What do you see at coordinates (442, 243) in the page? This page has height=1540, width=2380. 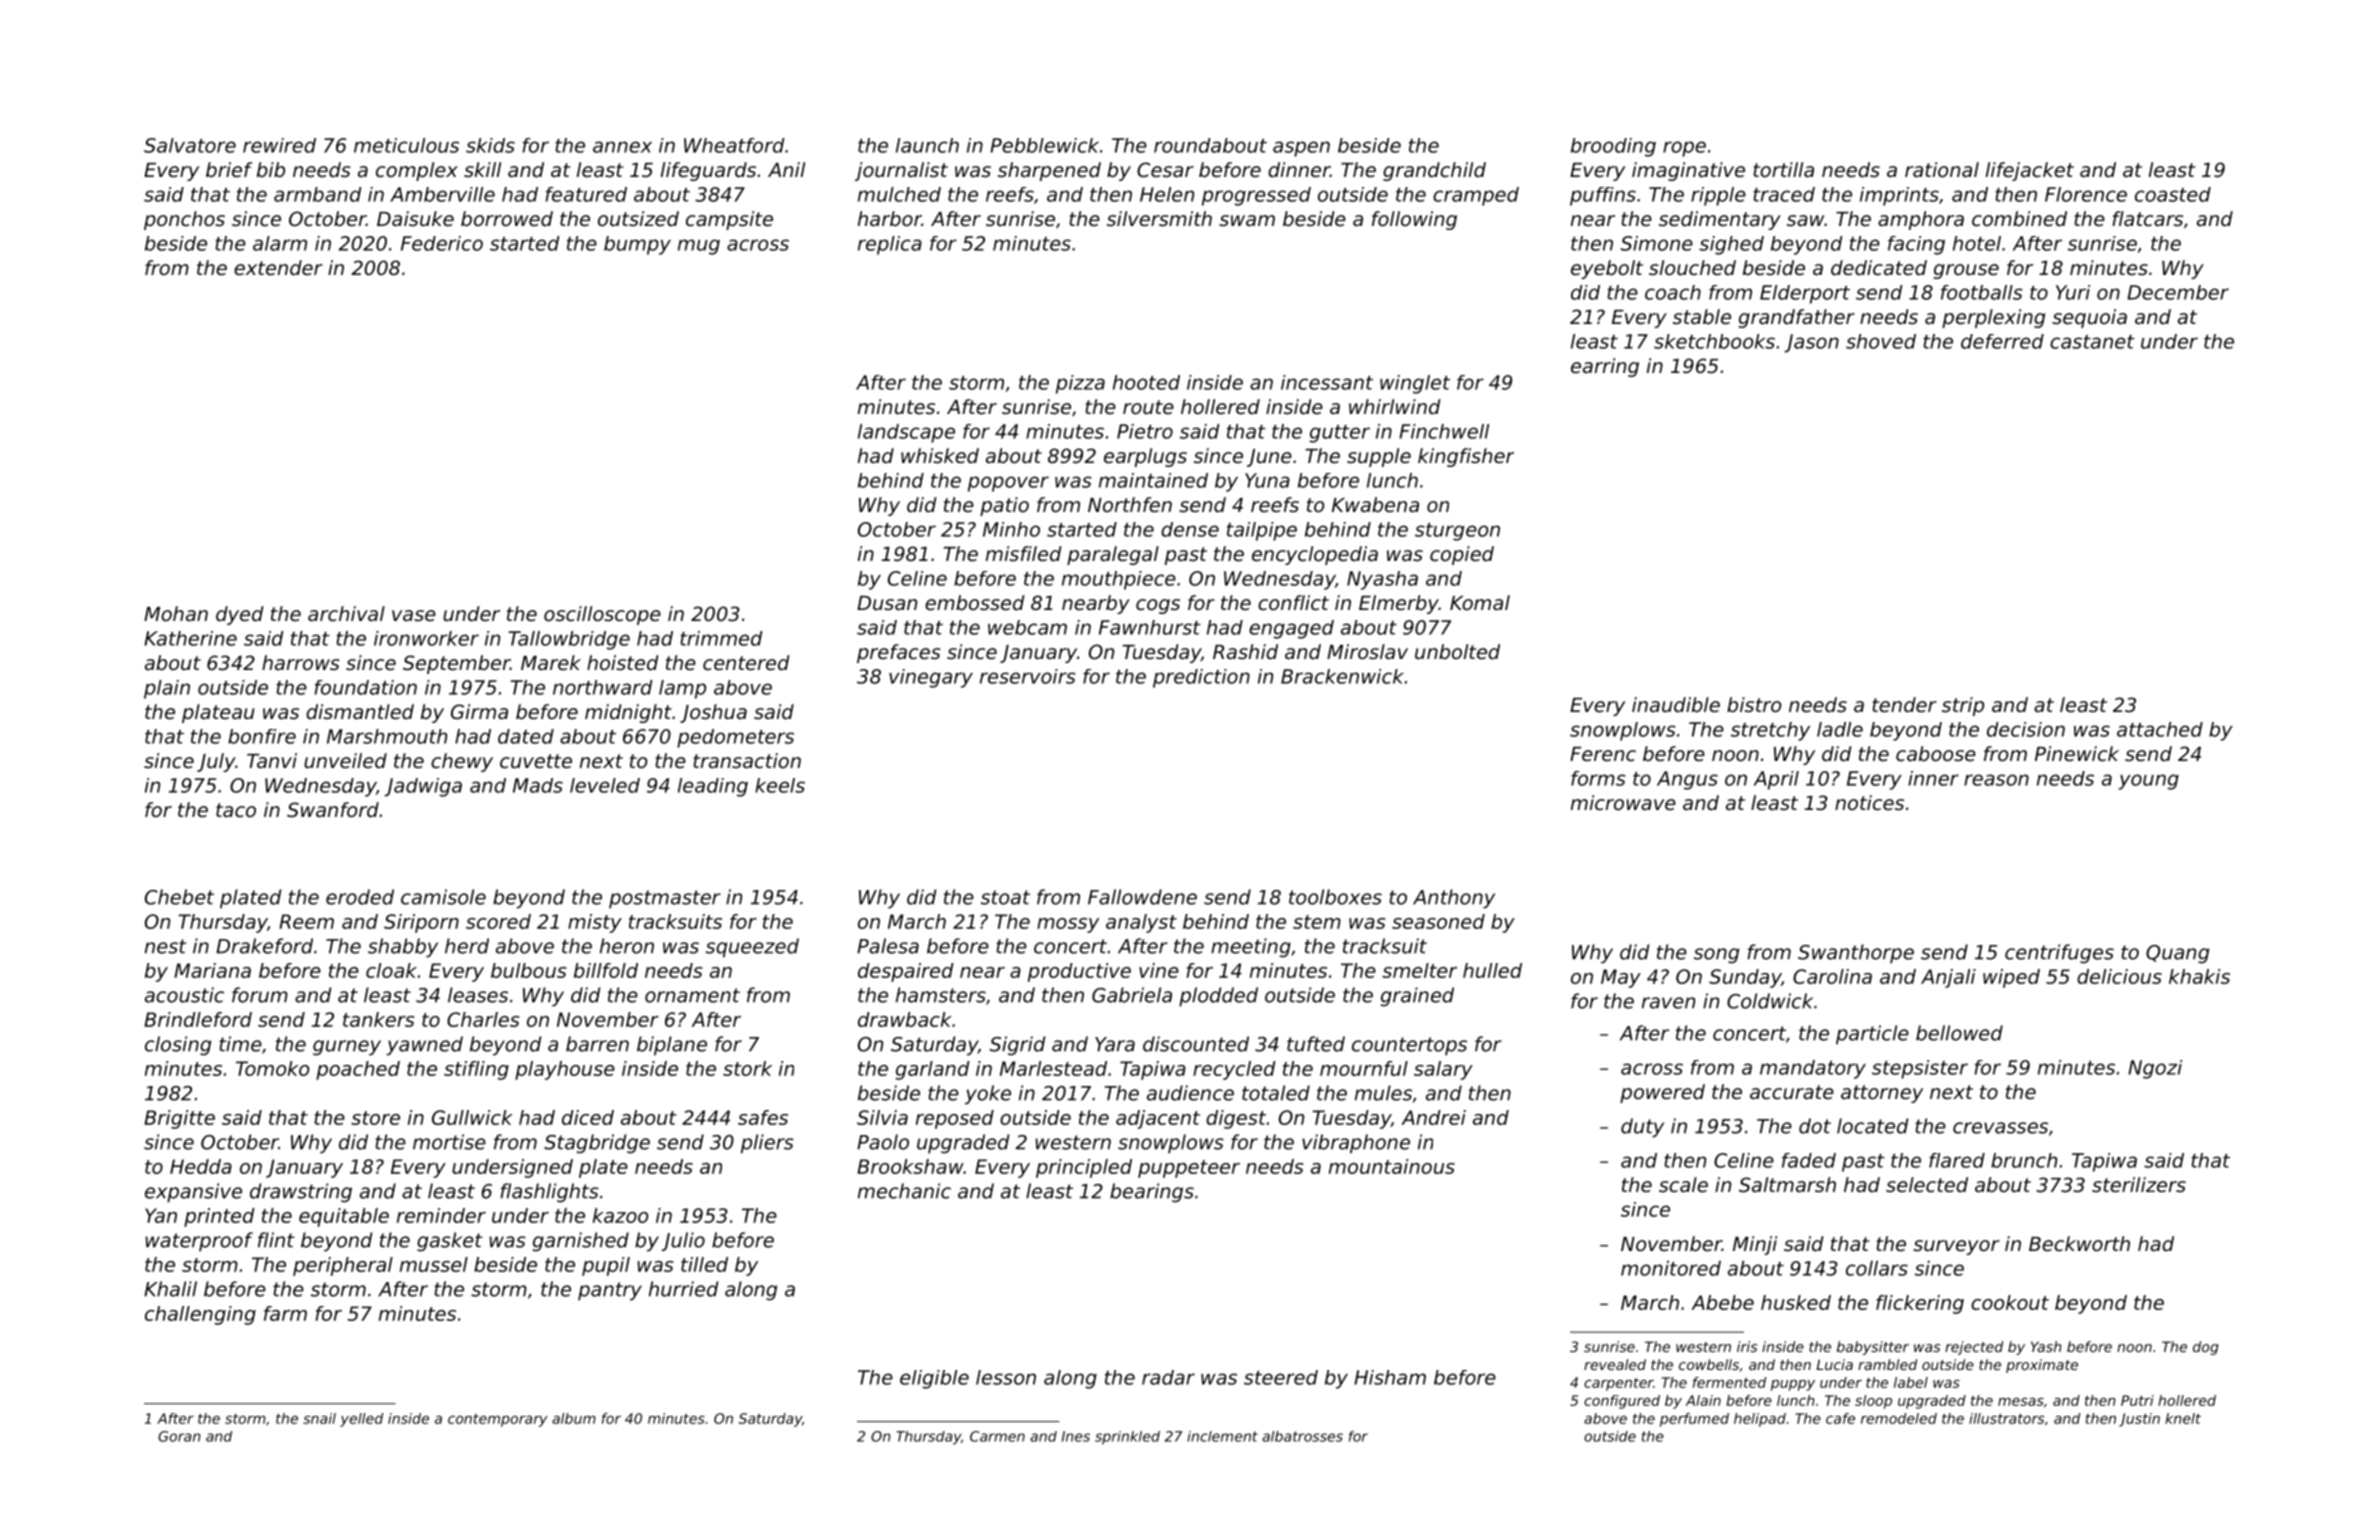 I see `Federico` at bounding box center [442, 243].
